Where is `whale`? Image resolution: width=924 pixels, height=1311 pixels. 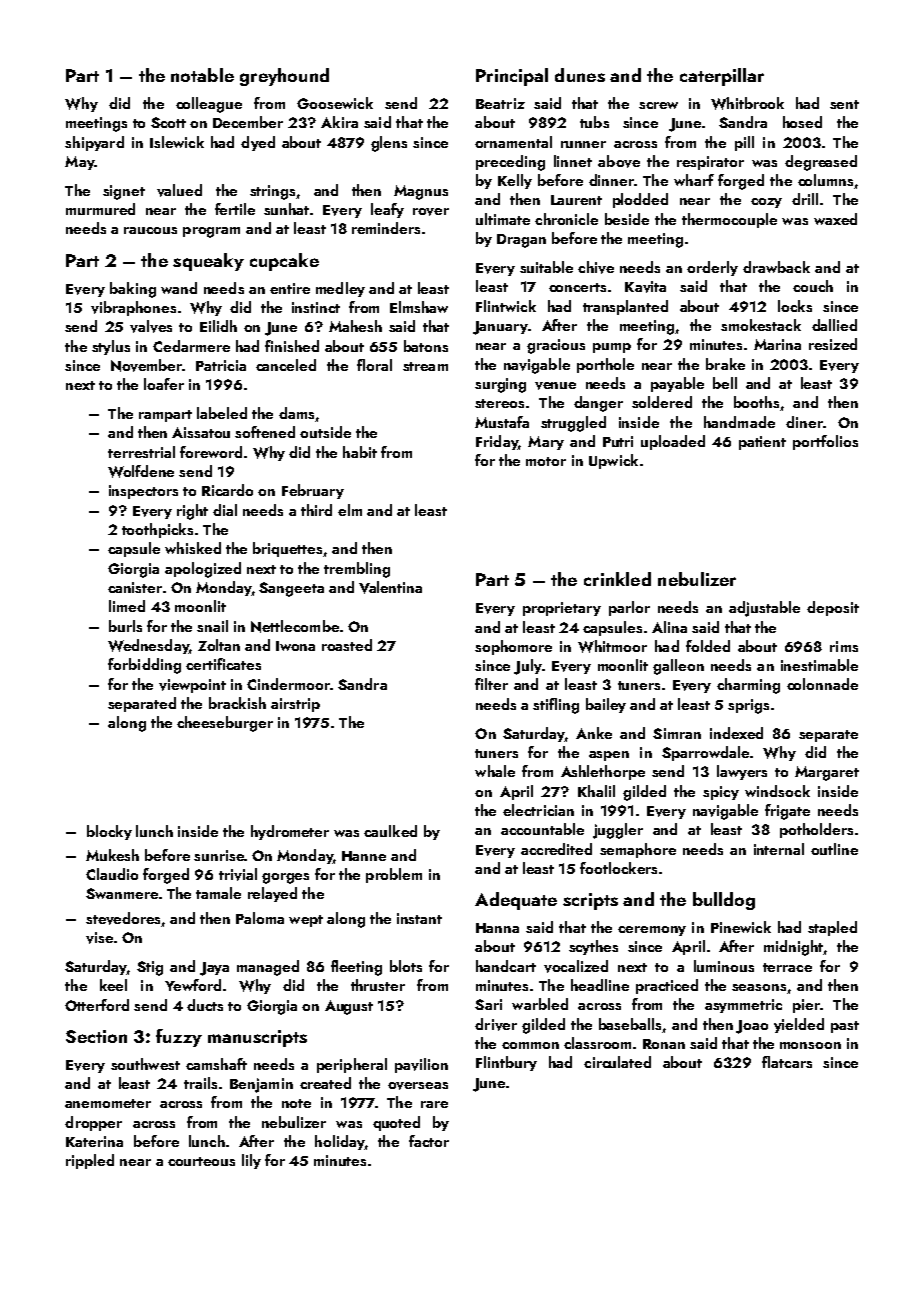
whale is located at coordinates (495, 771).
